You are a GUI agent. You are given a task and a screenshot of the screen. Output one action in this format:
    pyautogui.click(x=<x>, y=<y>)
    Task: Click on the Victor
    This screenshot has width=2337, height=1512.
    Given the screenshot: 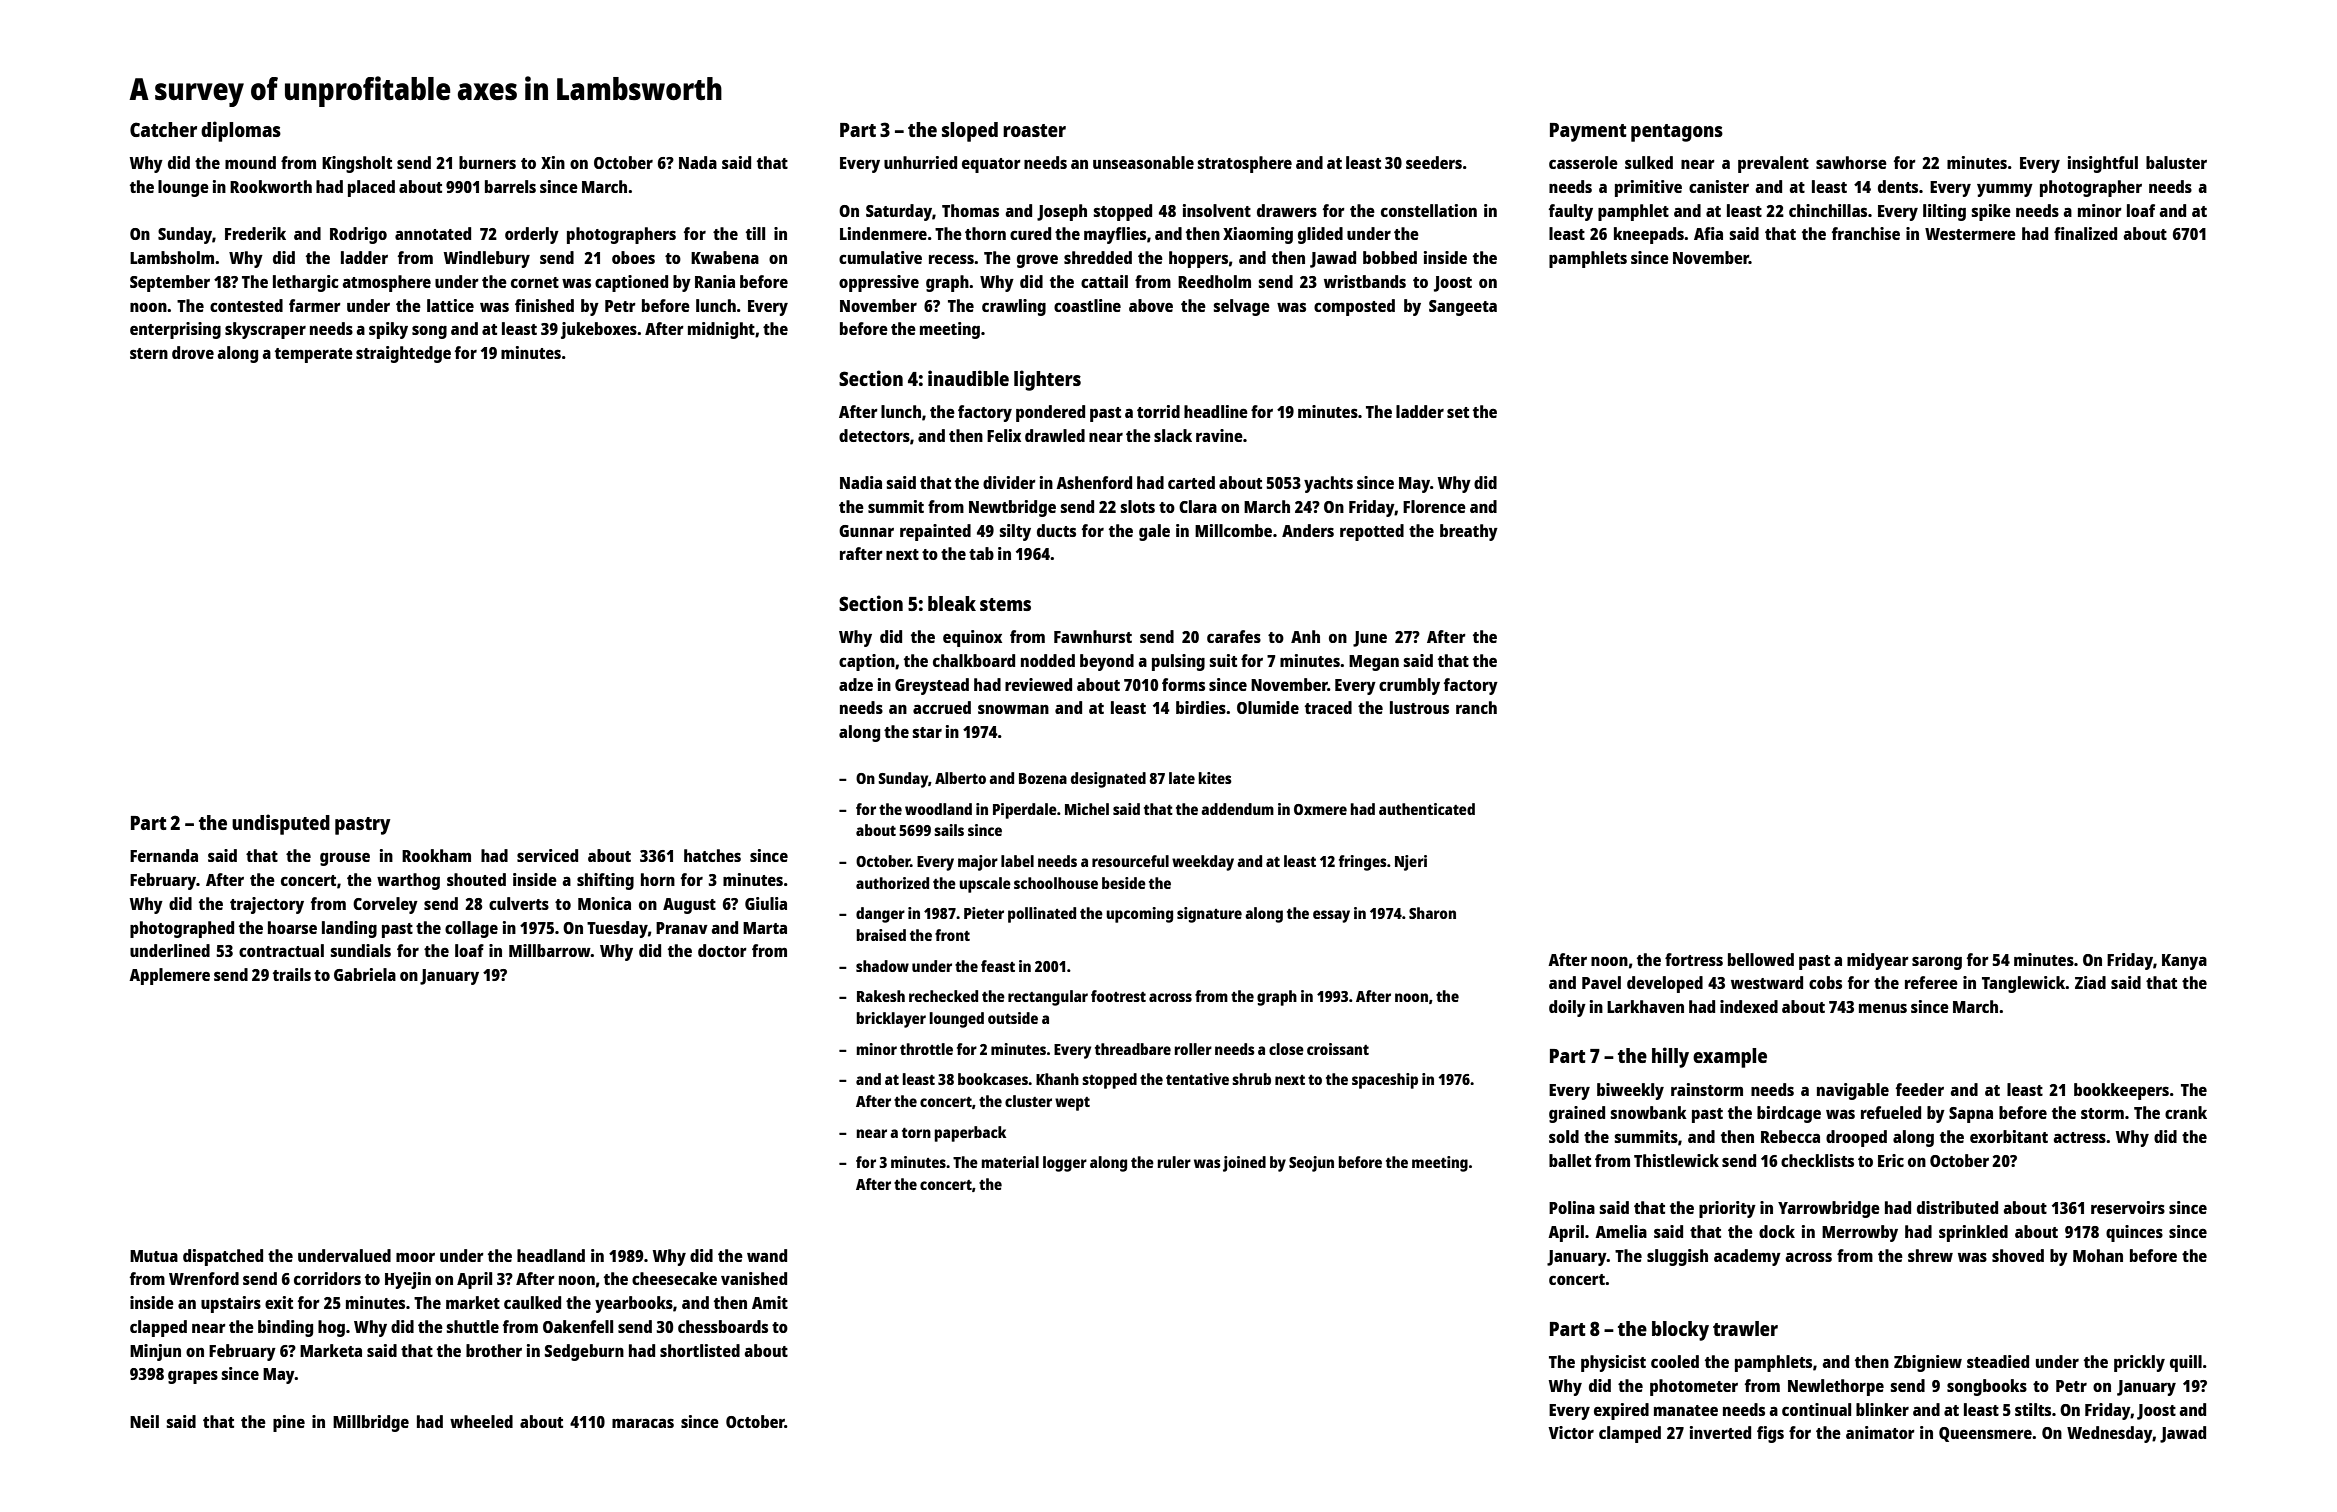 What is the action you would take?
    pyautogui.click(x=1571, y=1432)
